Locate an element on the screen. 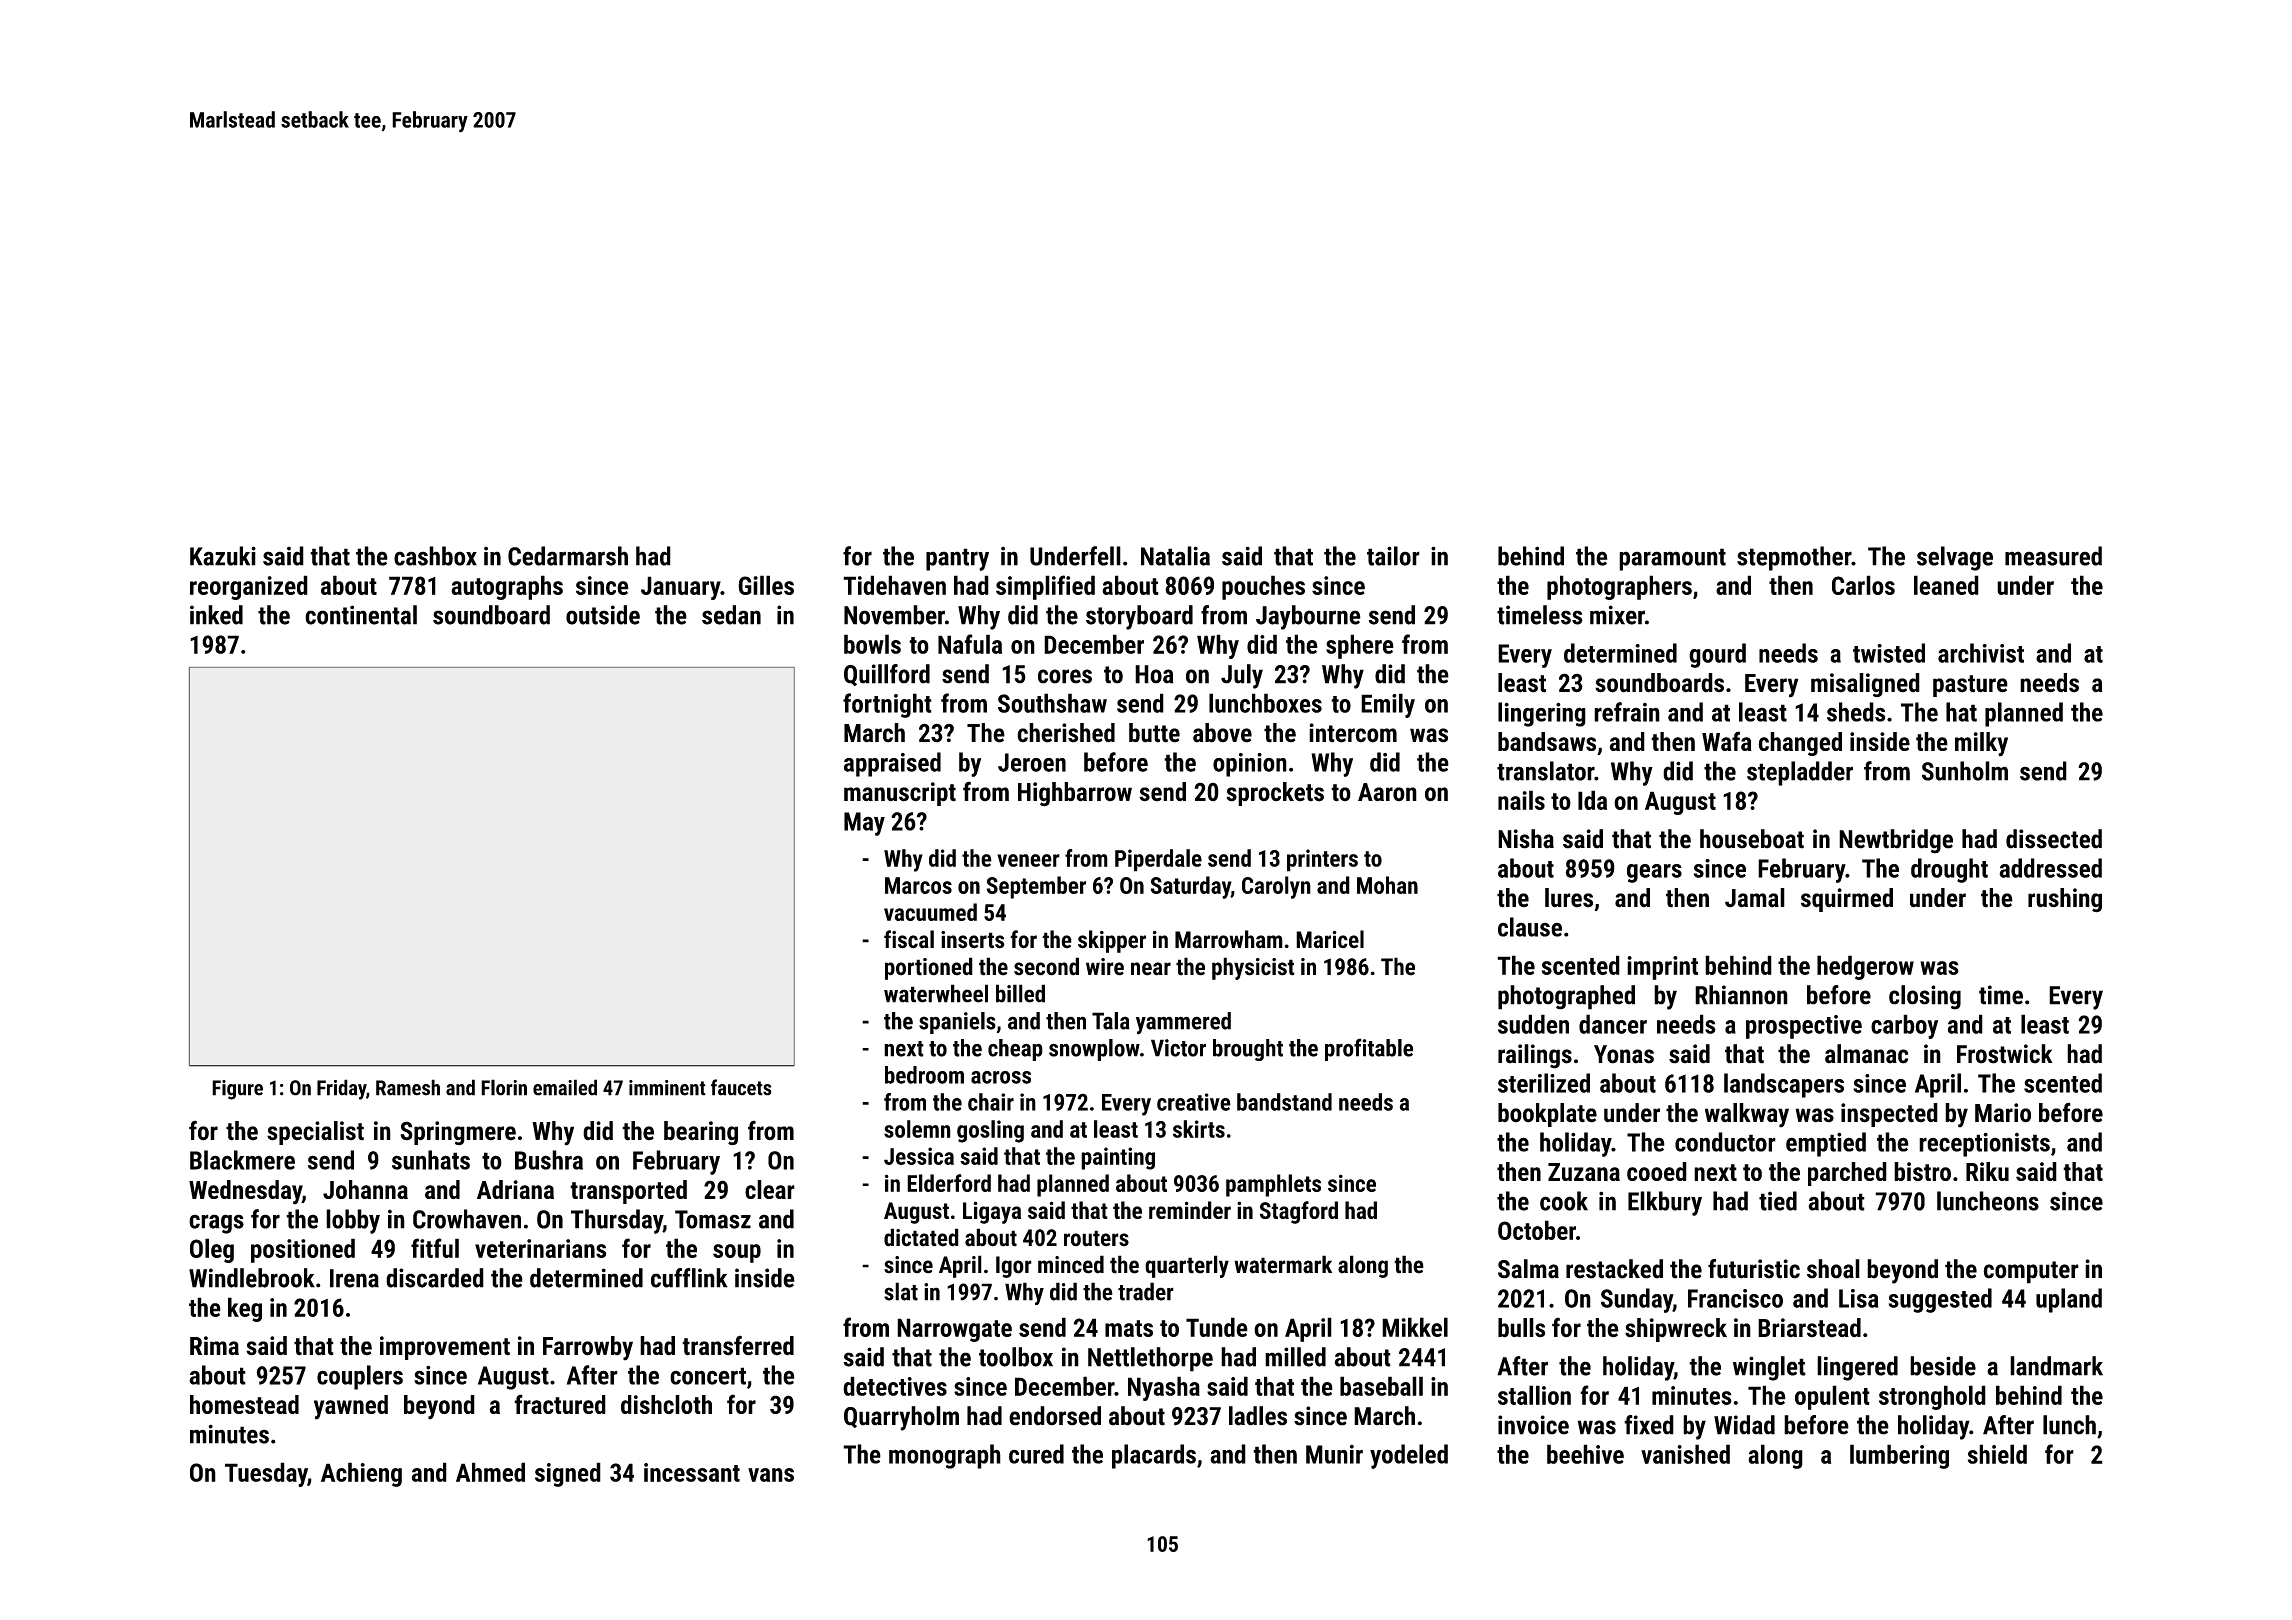 This screenshot has height=1620, width=2292. Tunde is located at coordinates (1217, 1327).
